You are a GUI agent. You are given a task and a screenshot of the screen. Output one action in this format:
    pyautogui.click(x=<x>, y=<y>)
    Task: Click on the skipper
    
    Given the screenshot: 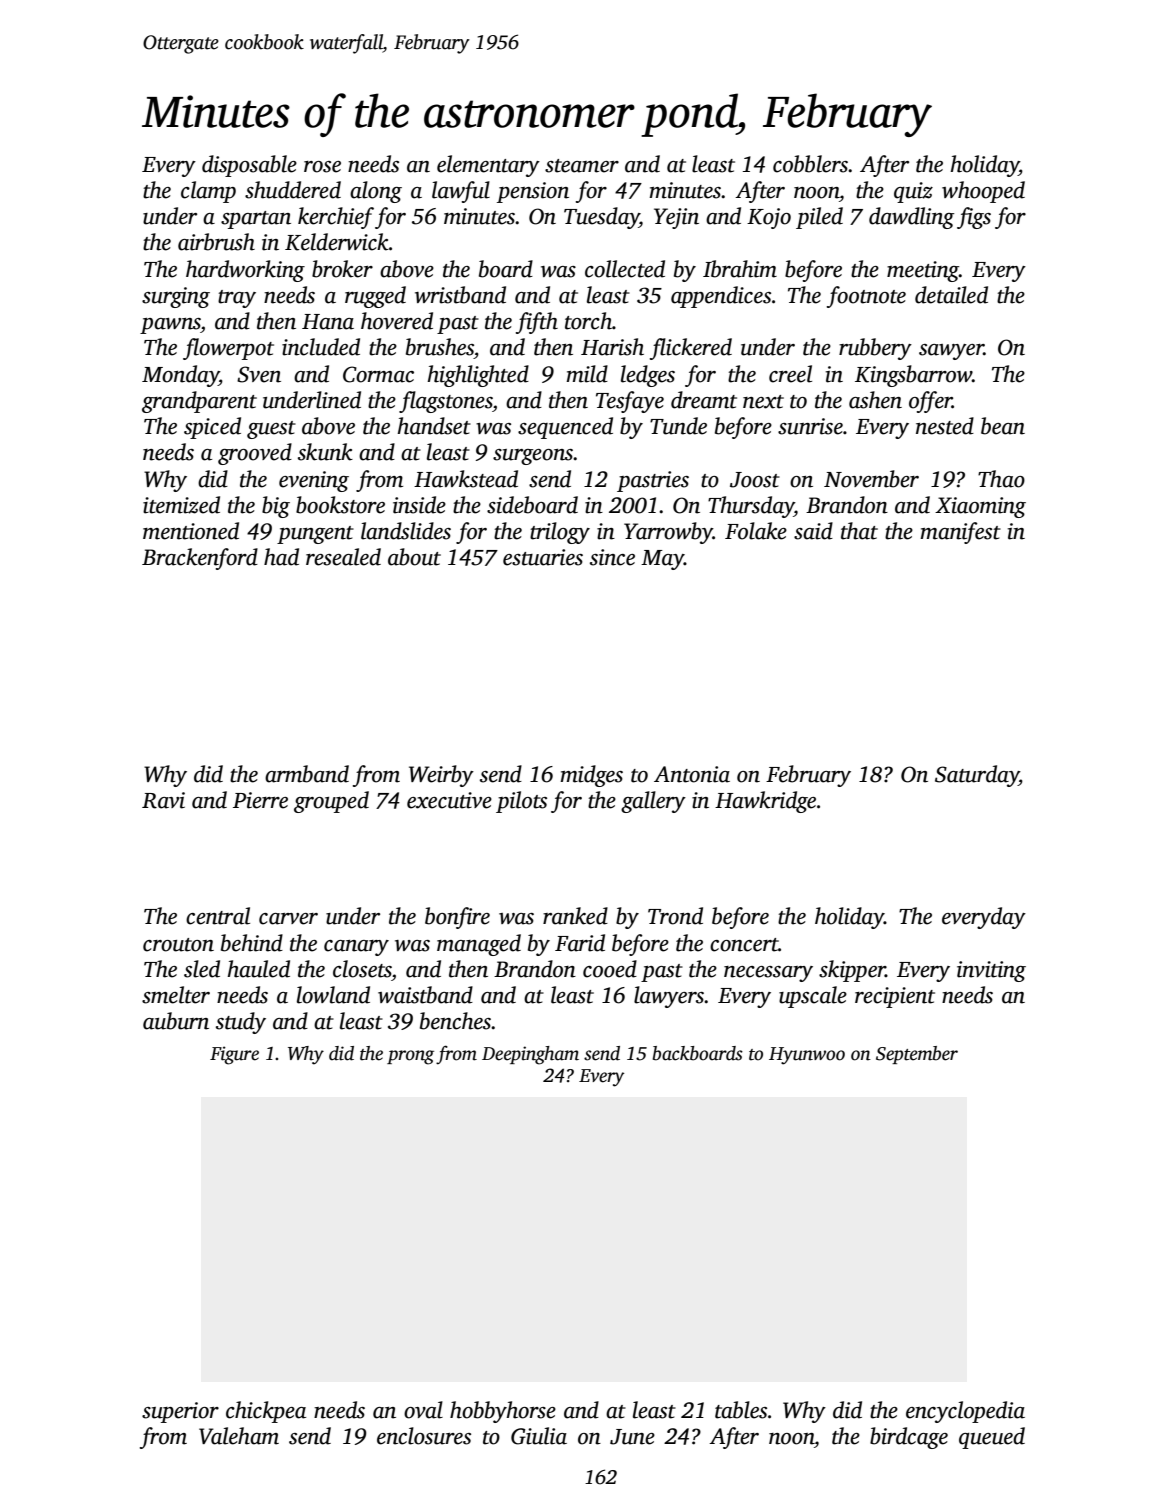 What is the action you would take?
    pyautogui.click(x=852, y=971)
